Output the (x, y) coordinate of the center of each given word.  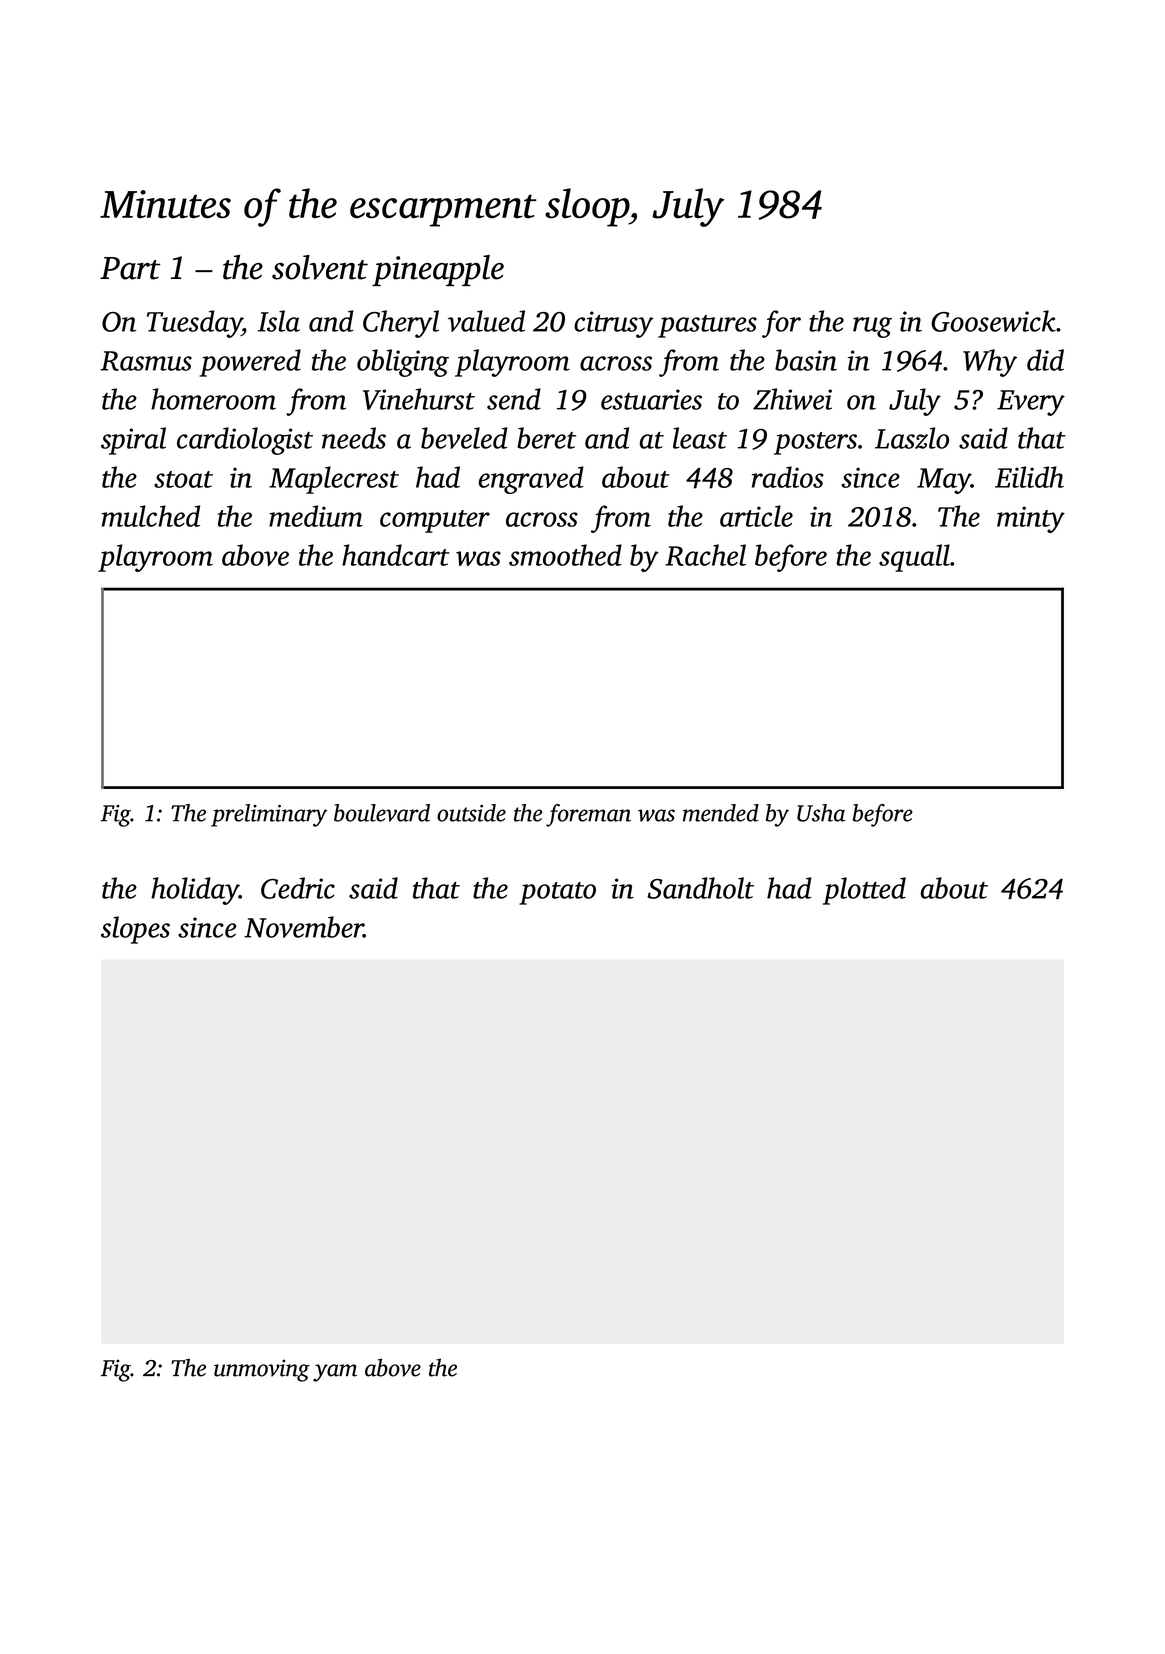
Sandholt (700, 888)
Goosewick (993, 321)
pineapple (438, 270)
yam (335, 1373)
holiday (195, 891)
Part (130, 268)
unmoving (262, 1370)
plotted (864, 891)
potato (557, 893)
